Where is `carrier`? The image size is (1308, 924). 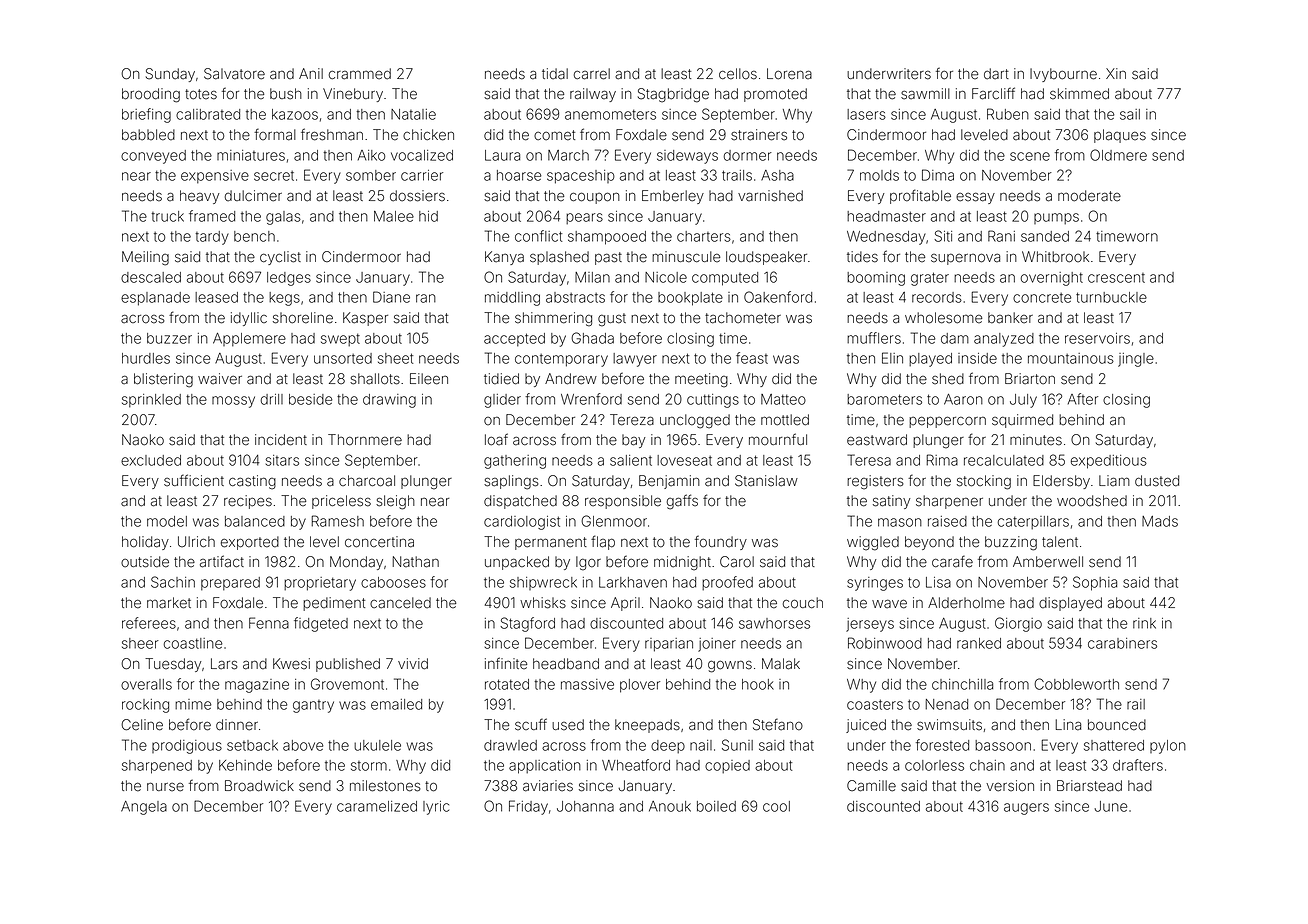
carrier is located at coordinates (422, 175).
